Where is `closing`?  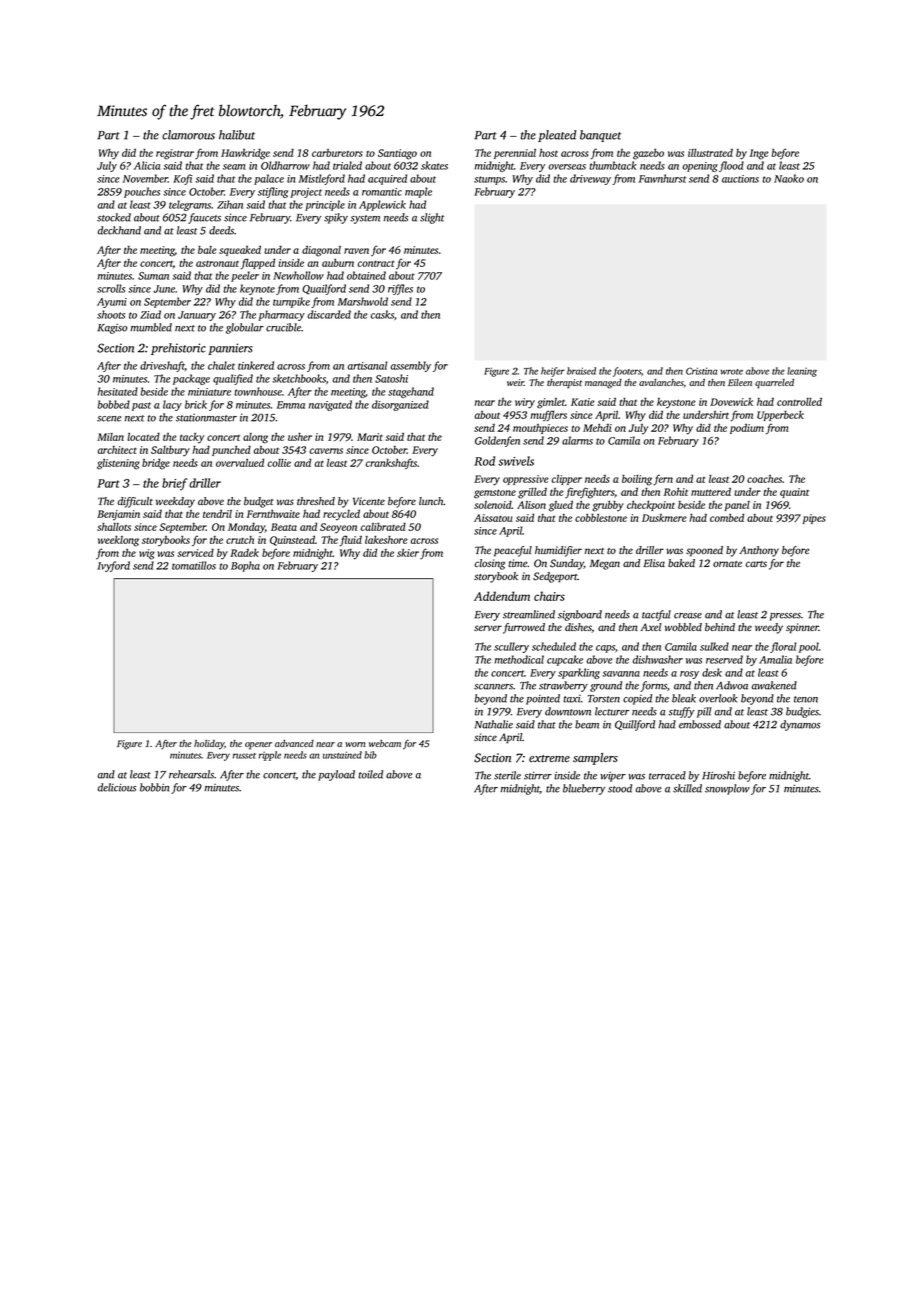 closing is located at coordinates (490, 564).
